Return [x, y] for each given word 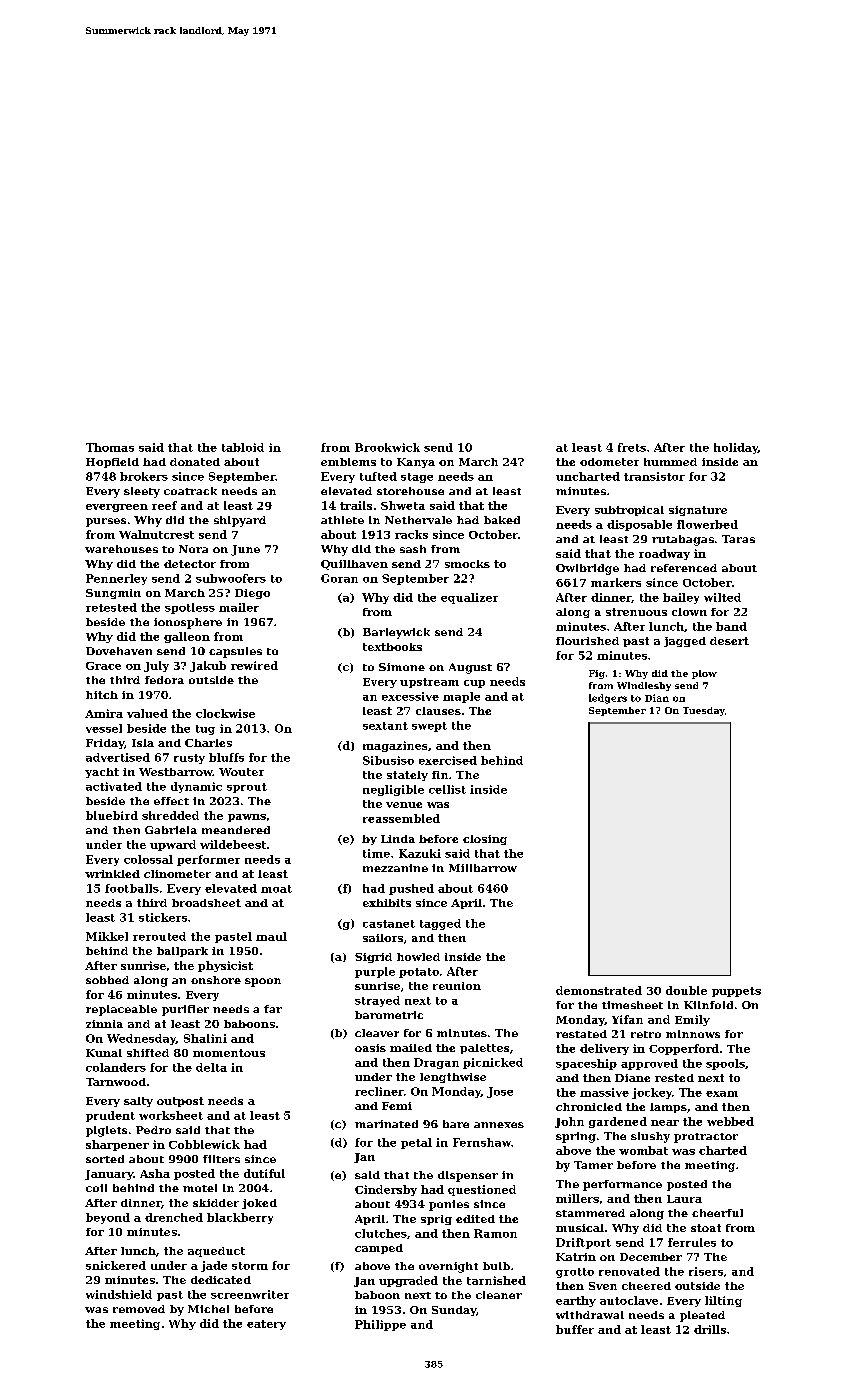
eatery [266, 1325]
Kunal [104, 1053]
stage [417, 478]
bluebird [112, 815]
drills [710, 1329]
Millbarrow [483, 868]
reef [164, 505]
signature [698, 511]
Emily [692, 1020]
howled [418, 957]
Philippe [380, 1325]
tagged [440, 924]
